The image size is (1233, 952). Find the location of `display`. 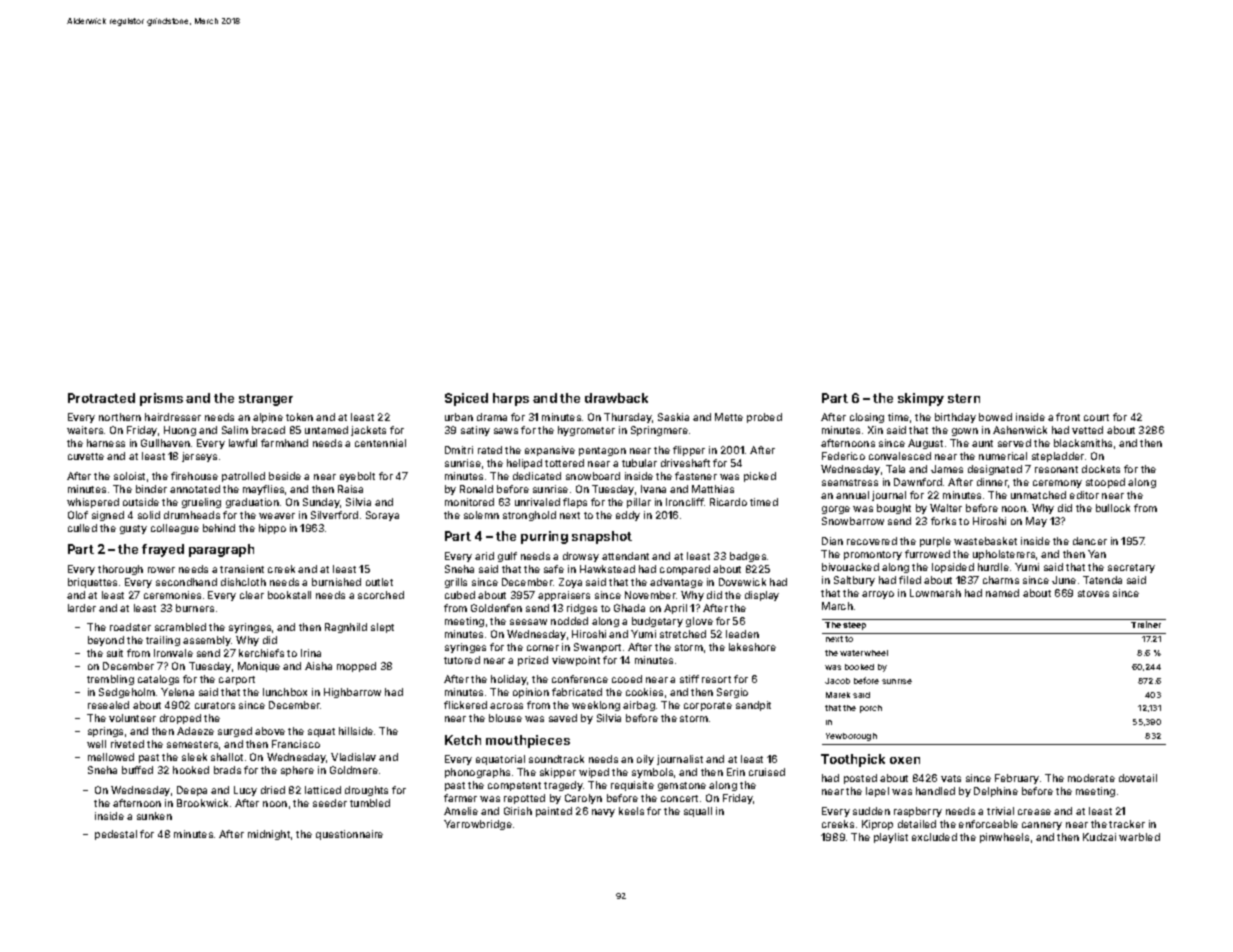

display is located at coordinates (762, 596).
